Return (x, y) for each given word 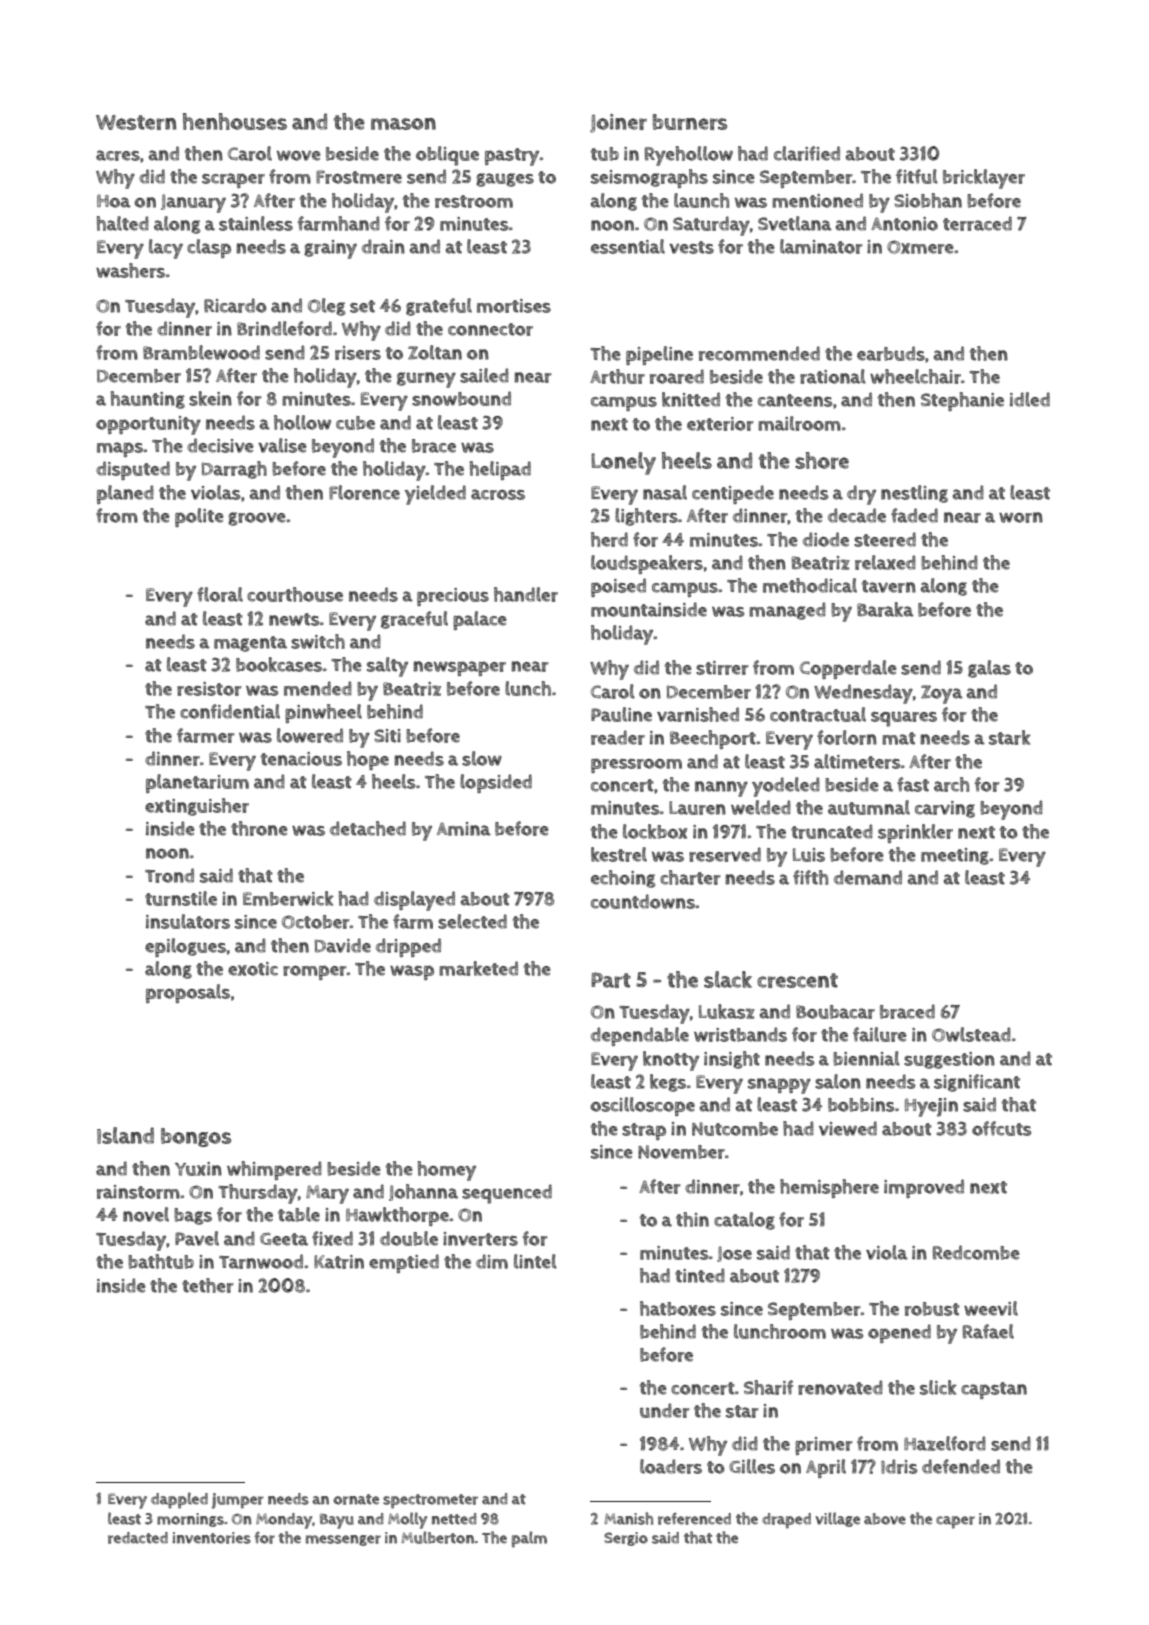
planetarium (197, 783)
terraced (977, 223)
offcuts (1001, 1128)
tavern (889, 586)
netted (454, 1519)
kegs (668, 1083)
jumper (238, 1501)
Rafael (988, 1331)
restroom (474, 201)
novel (146, 1214)
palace (480, 620)
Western (136, 122)
